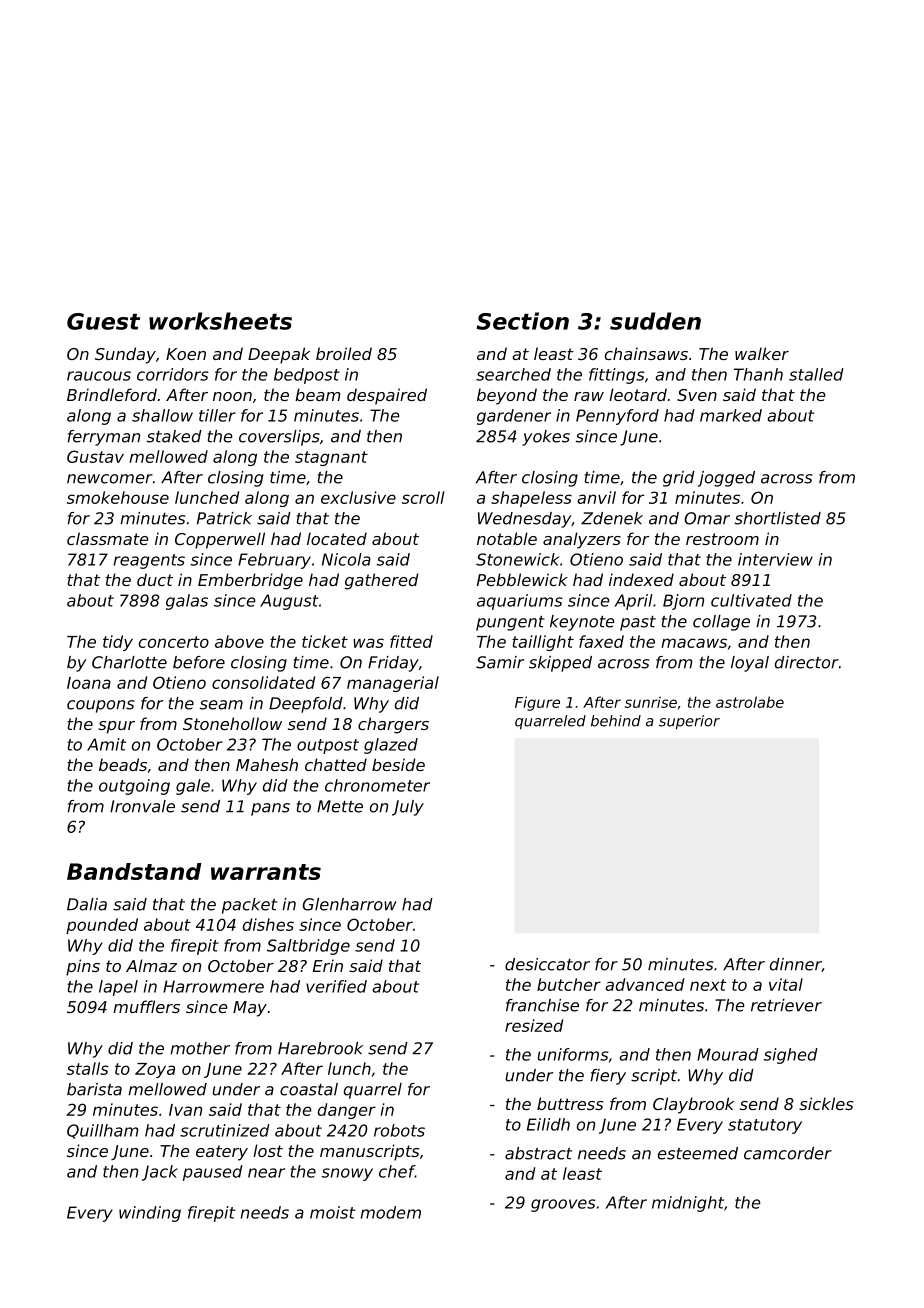 This document has height=1308, width=924. I want to click on Saltbridge, so click(308, 947).
